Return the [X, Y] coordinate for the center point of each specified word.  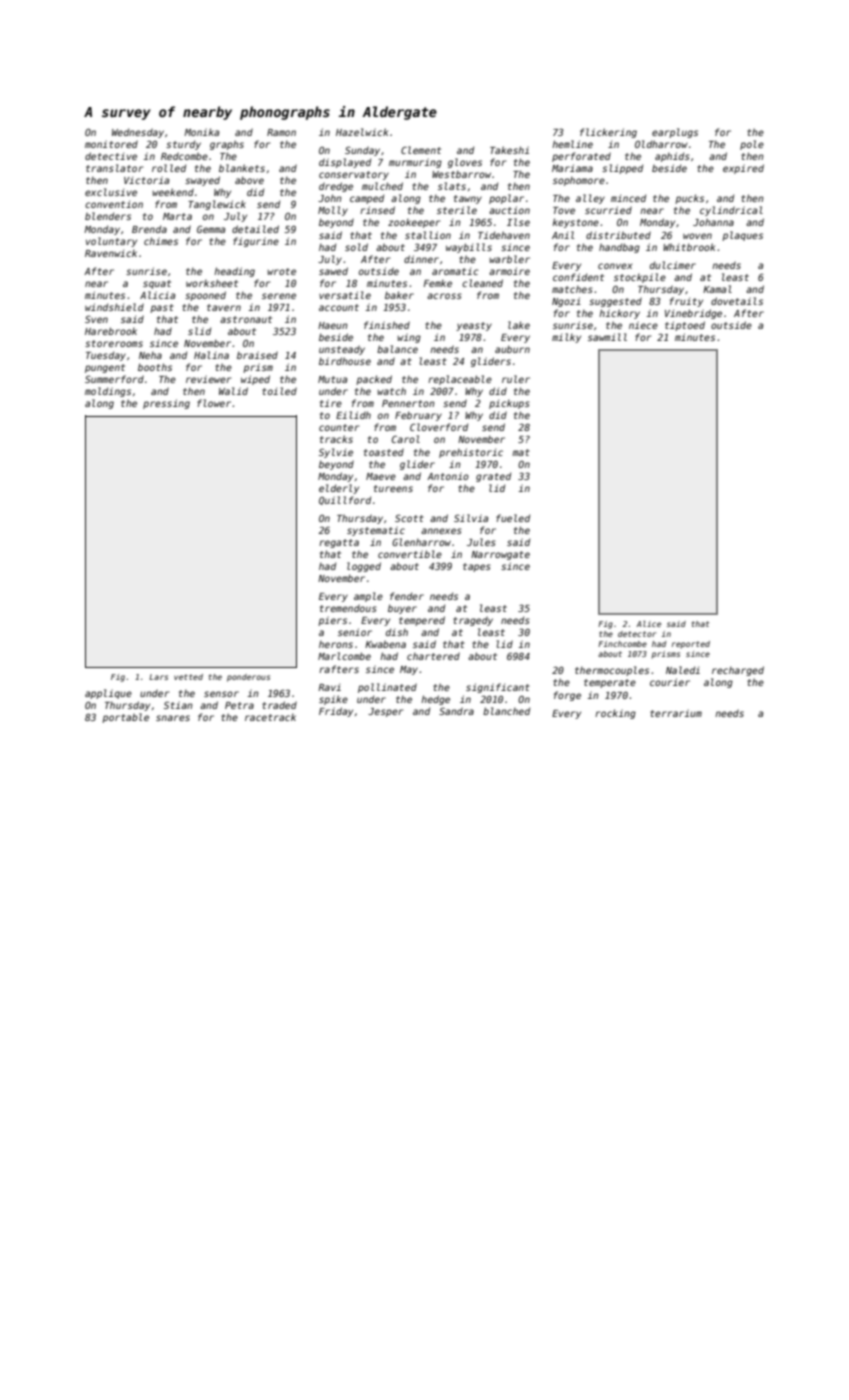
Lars [158, 677]
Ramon [281, 132]
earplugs [675, 133]
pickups [509, 404]
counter [339, 427]
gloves [465, 163]
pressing [166, 404]
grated [493, 477]
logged [364, 567]
